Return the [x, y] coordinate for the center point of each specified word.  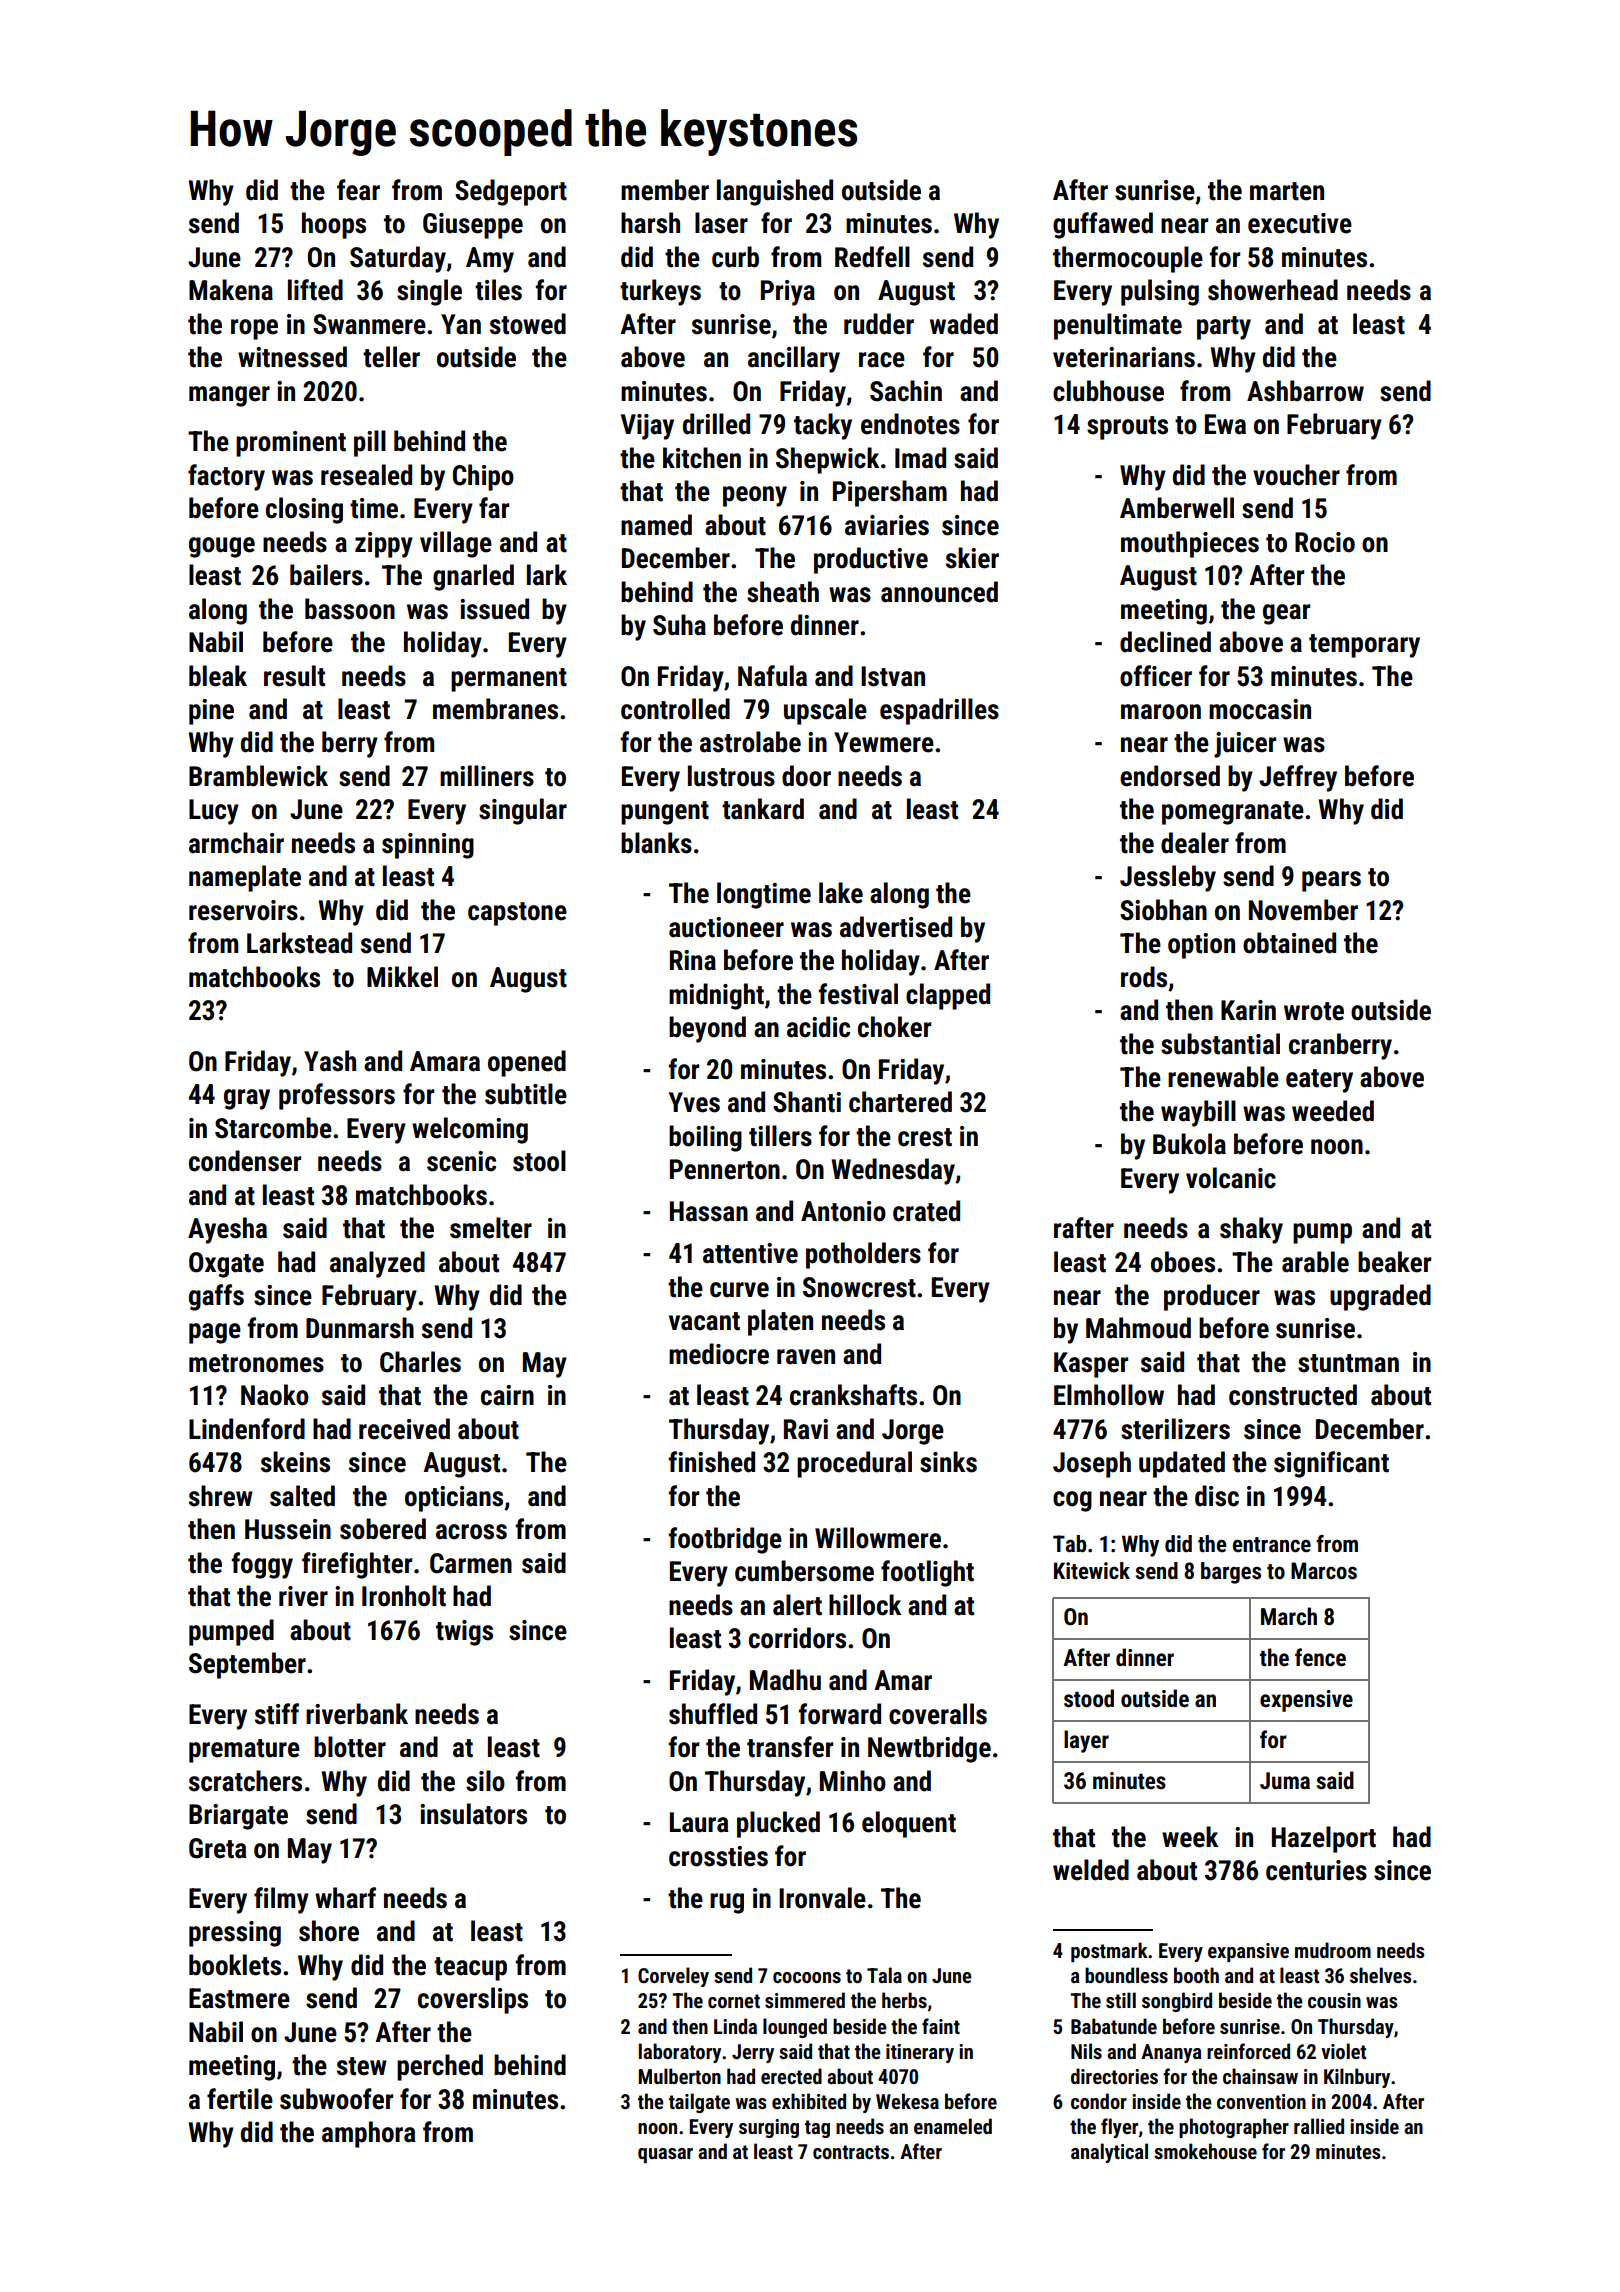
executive [1300, 223]
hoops [334, 225]
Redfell [872, 257]
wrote [1314, 1011]
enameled [953, 2126]
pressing [235, 1934]
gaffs [216, 1297]
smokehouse [1205, 2151]
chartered [900, 1102]
